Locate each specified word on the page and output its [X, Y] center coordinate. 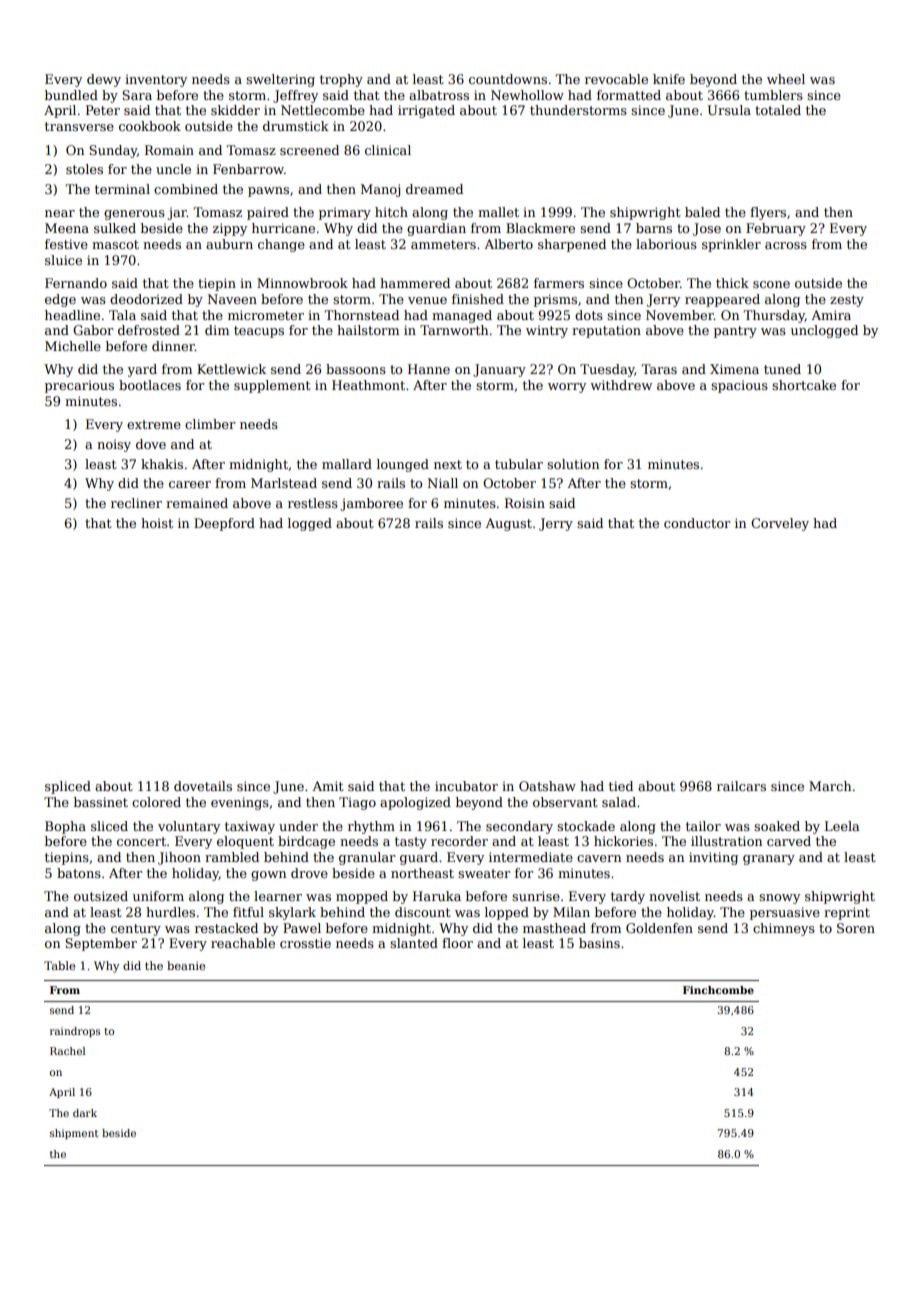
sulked [115, 228]
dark [85, 1113]
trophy [341, 80]
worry [567, 388]
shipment [74, 1134]
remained [197, 503]
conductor [697, 523]
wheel [786, 79]
